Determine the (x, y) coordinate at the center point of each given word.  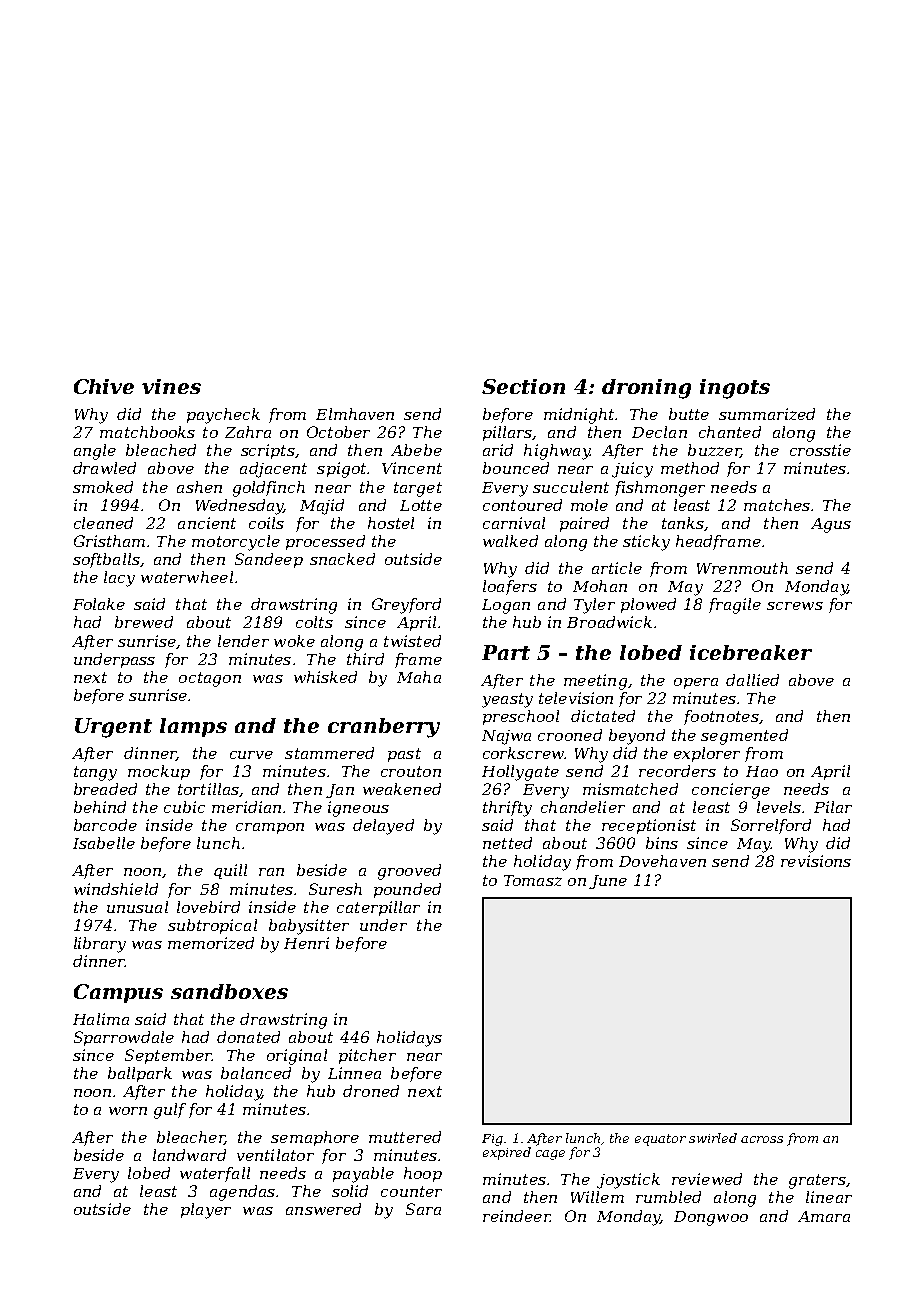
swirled (713, 1138)
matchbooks (147, 432)
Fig (492, 1140)
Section (523, 386)
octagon (210, 679)
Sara (423, 1209)
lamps (193, 727)
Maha (419, 677)
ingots (735, 389)
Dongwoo (711, 1218)
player (206, 1211)
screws (795, 606)
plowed (648, 605)
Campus (118, 993)
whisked (325, 677)
